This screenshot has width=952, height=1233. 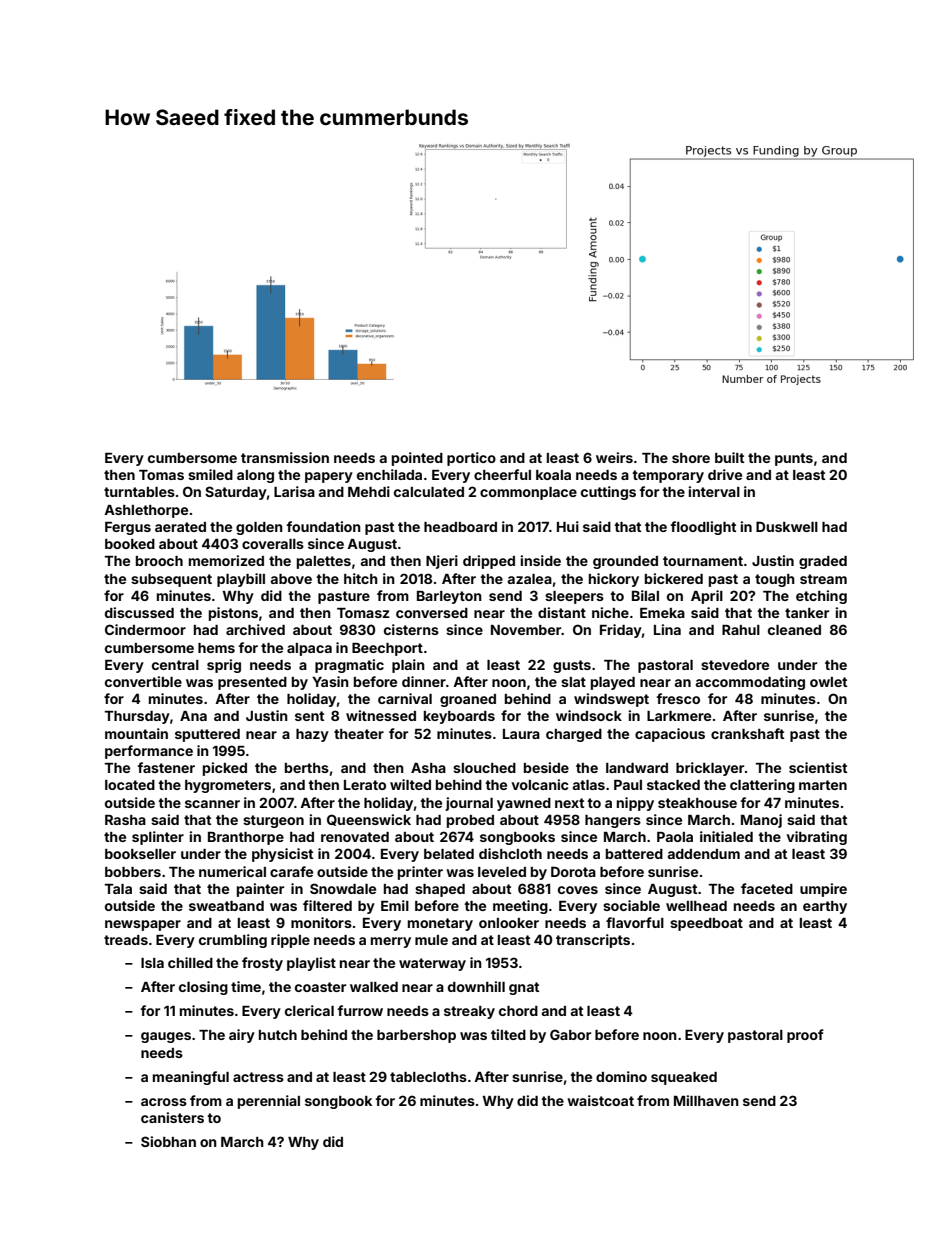 I want to click on fastener, so click(x=166, y=767).
